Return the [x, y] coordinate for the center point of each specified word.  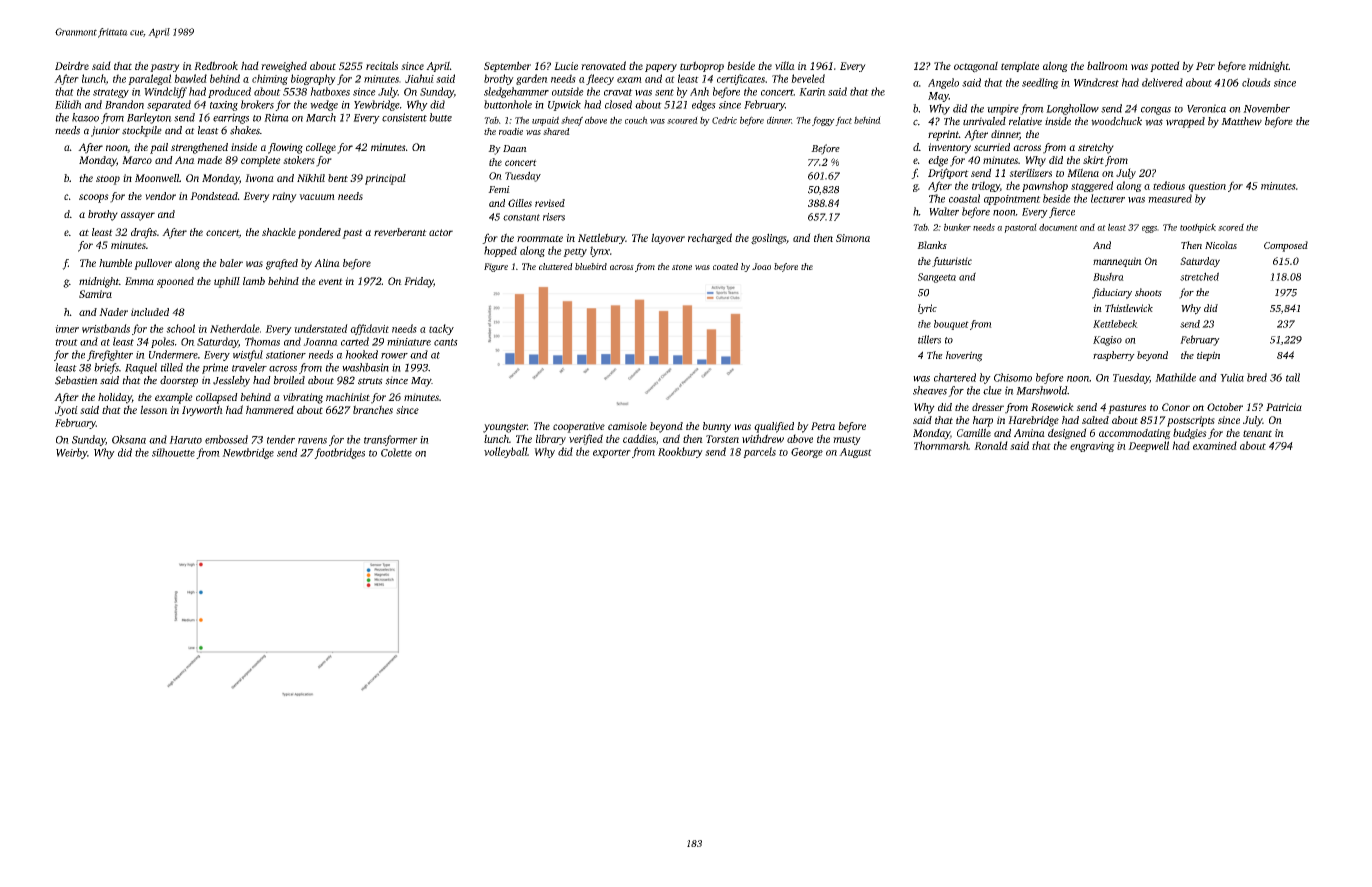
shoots [1148, 292]
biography [313, 79]
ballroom [1107, 65]
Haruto [185, 440]
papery [661, 68]
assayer [138, 216]
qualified [774, 427]
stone [682, 267]
